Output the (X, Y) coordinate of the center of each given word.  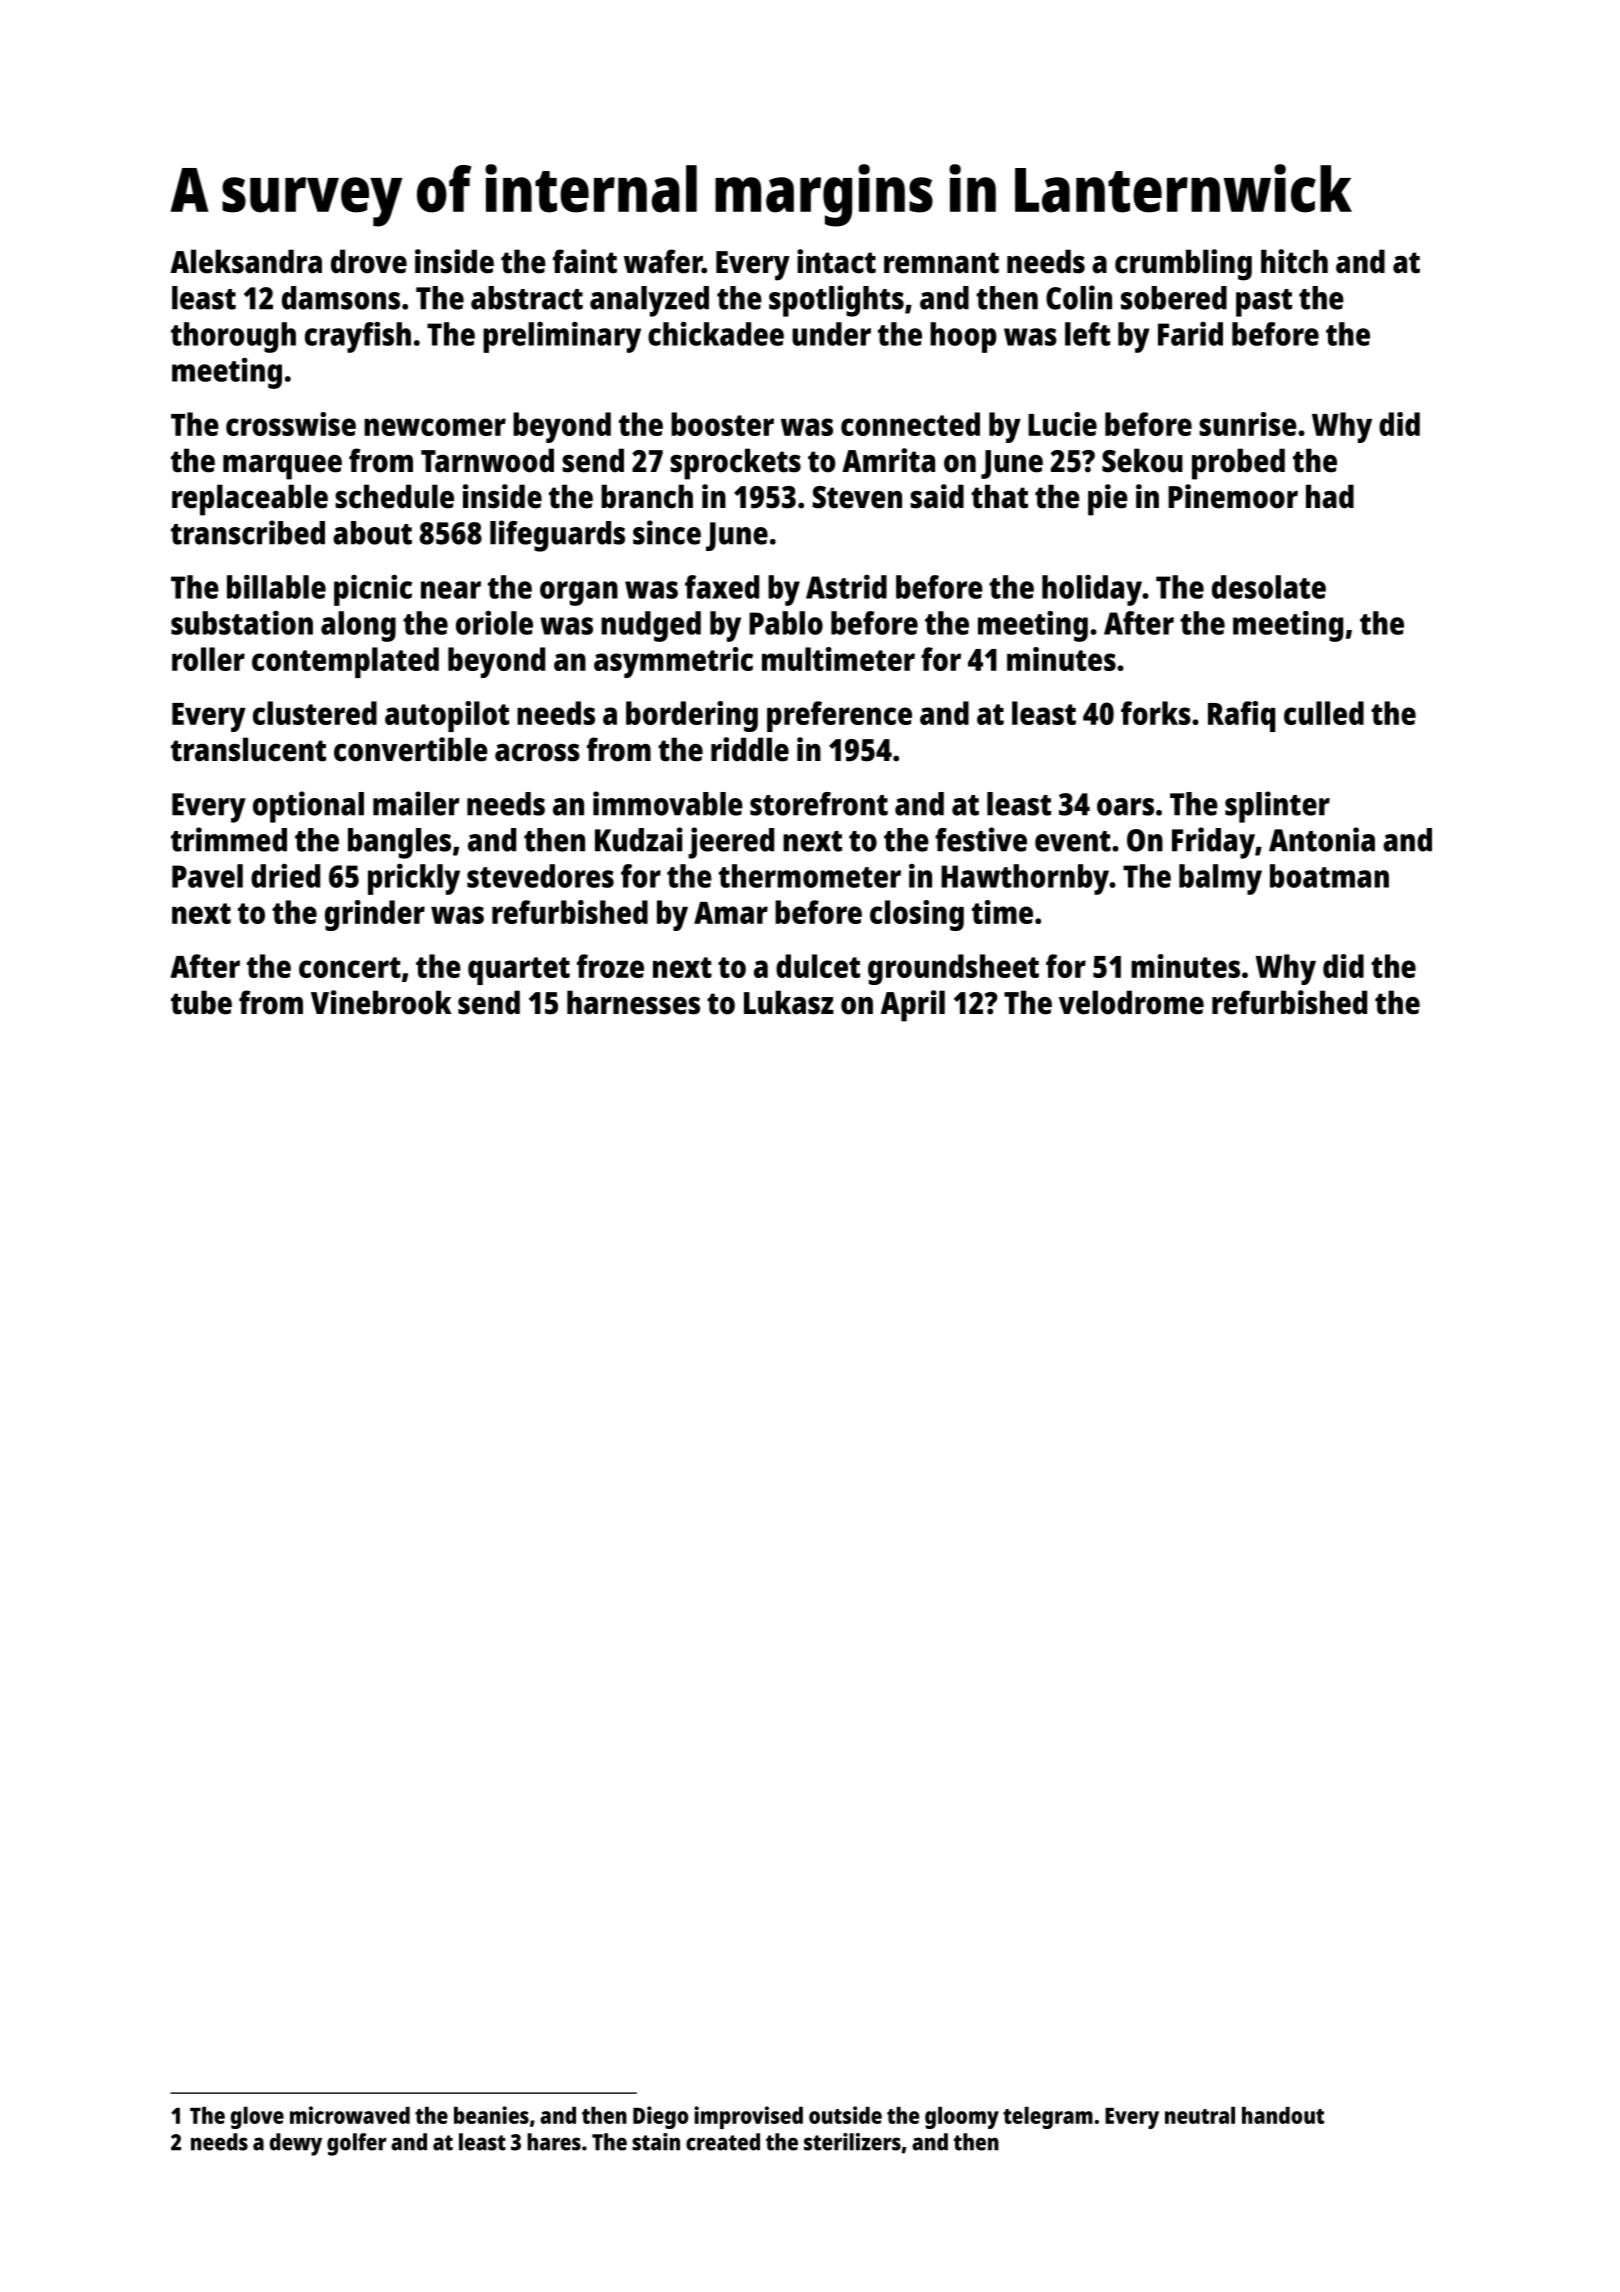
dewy (296, 2144)
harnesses (633, 1002)
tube (201, 1002)
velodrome (1131, 1002)
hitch (1294, 261)
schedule (394, 496)
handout (1283, 2115)
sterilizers (852, 2142)
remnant (941, 263)
